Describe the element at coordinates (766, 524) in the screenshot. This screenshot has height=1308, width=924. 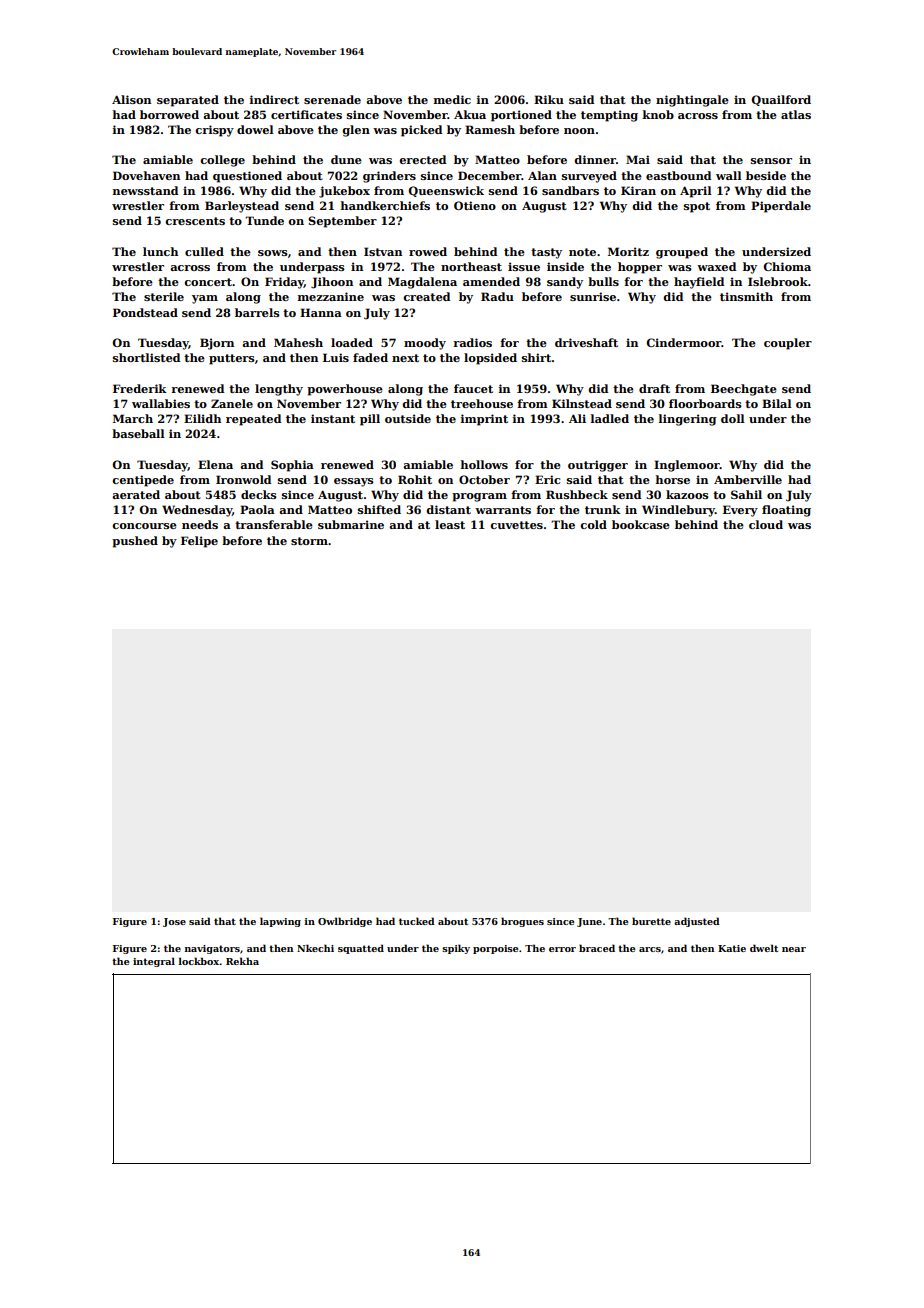
I see `cloud` at that location.
